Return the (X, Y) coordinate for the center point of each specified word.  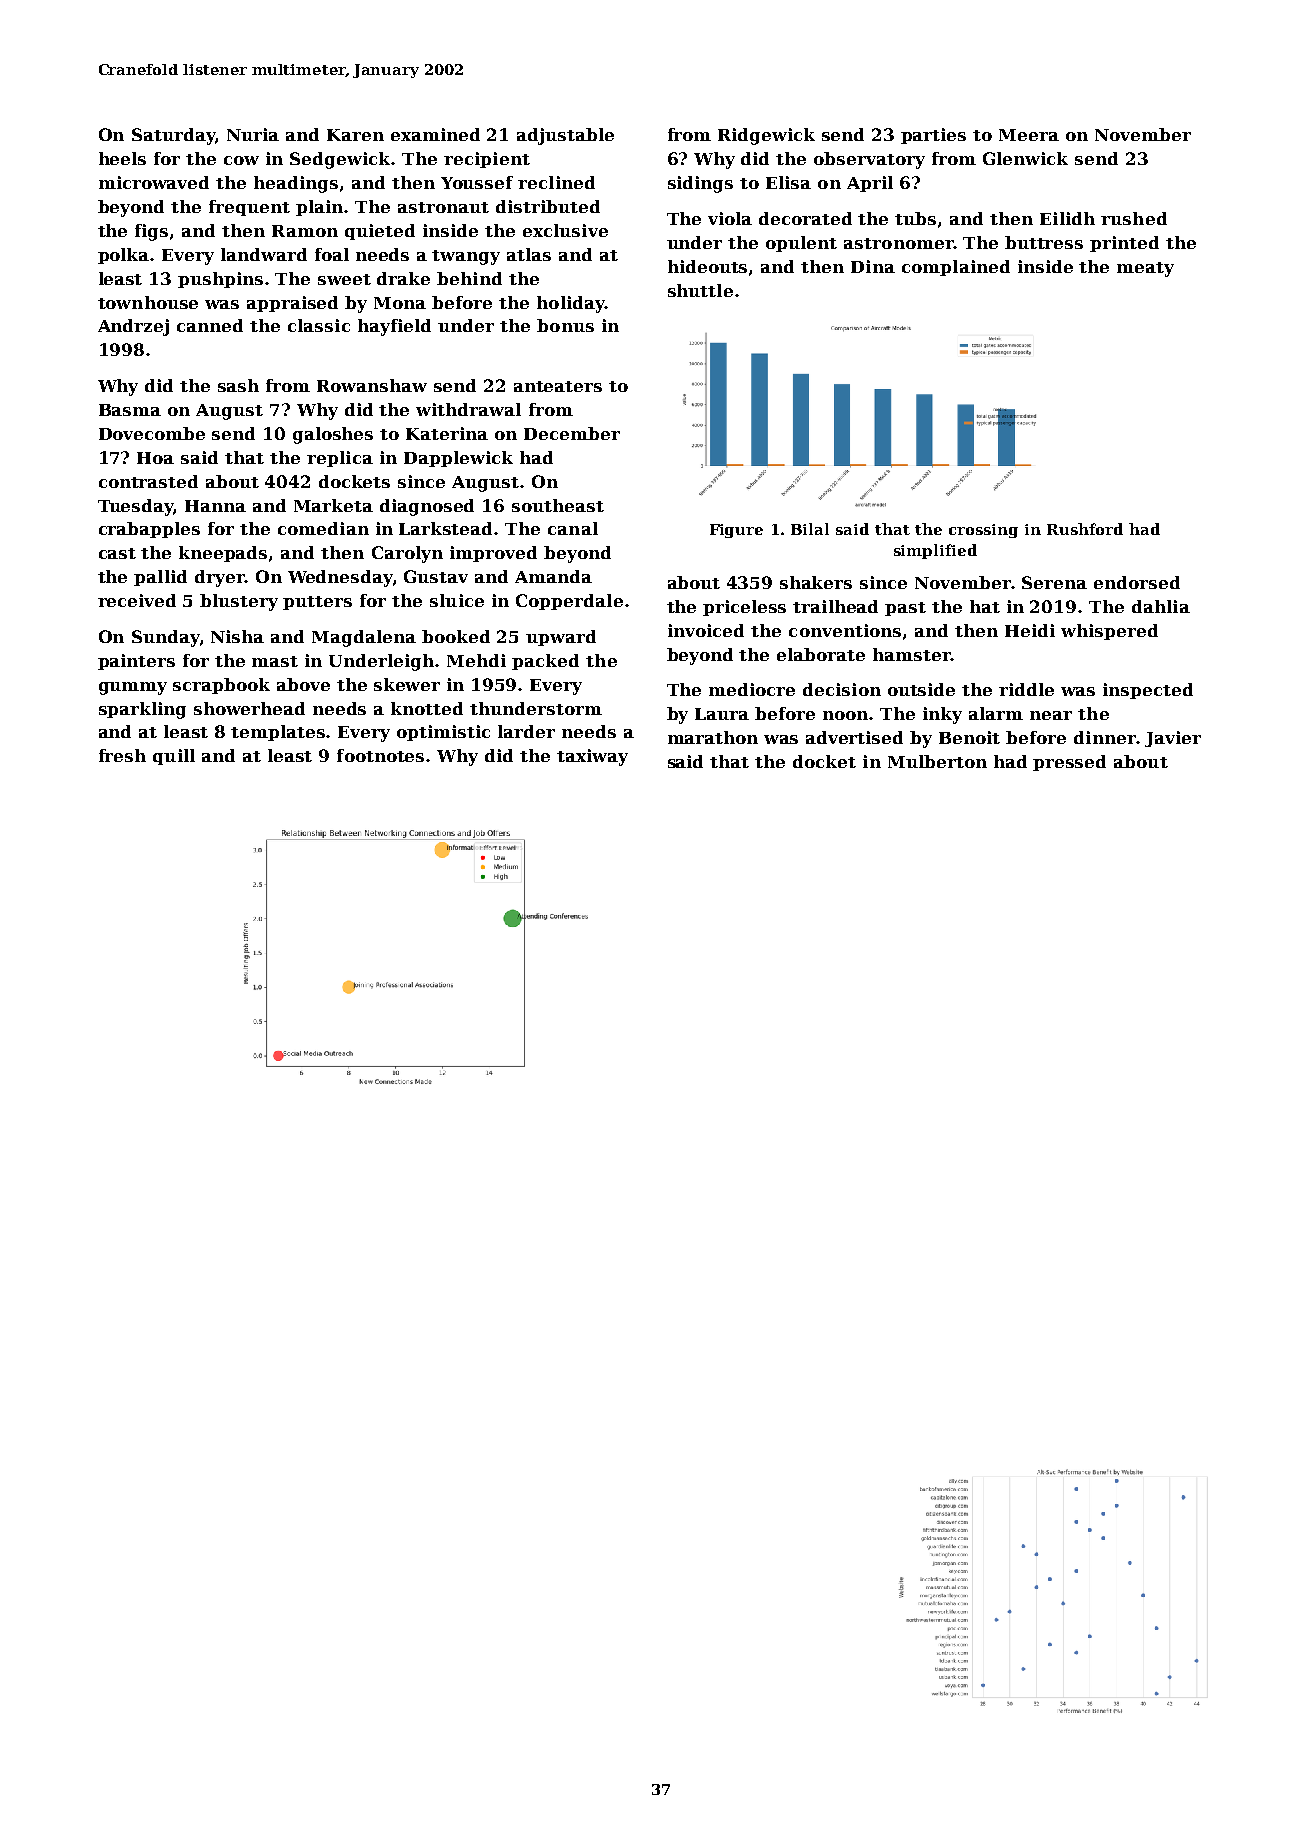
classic (319, 325)
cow (241, 160)
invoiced (706, 630)
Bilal (810, 529)
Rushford (1085, 529)
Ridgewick (766, 136)
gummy (133, 688)
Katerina (447, 433)
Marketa (333, 505)
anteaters (558, 386)
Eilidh (1067, 218)
